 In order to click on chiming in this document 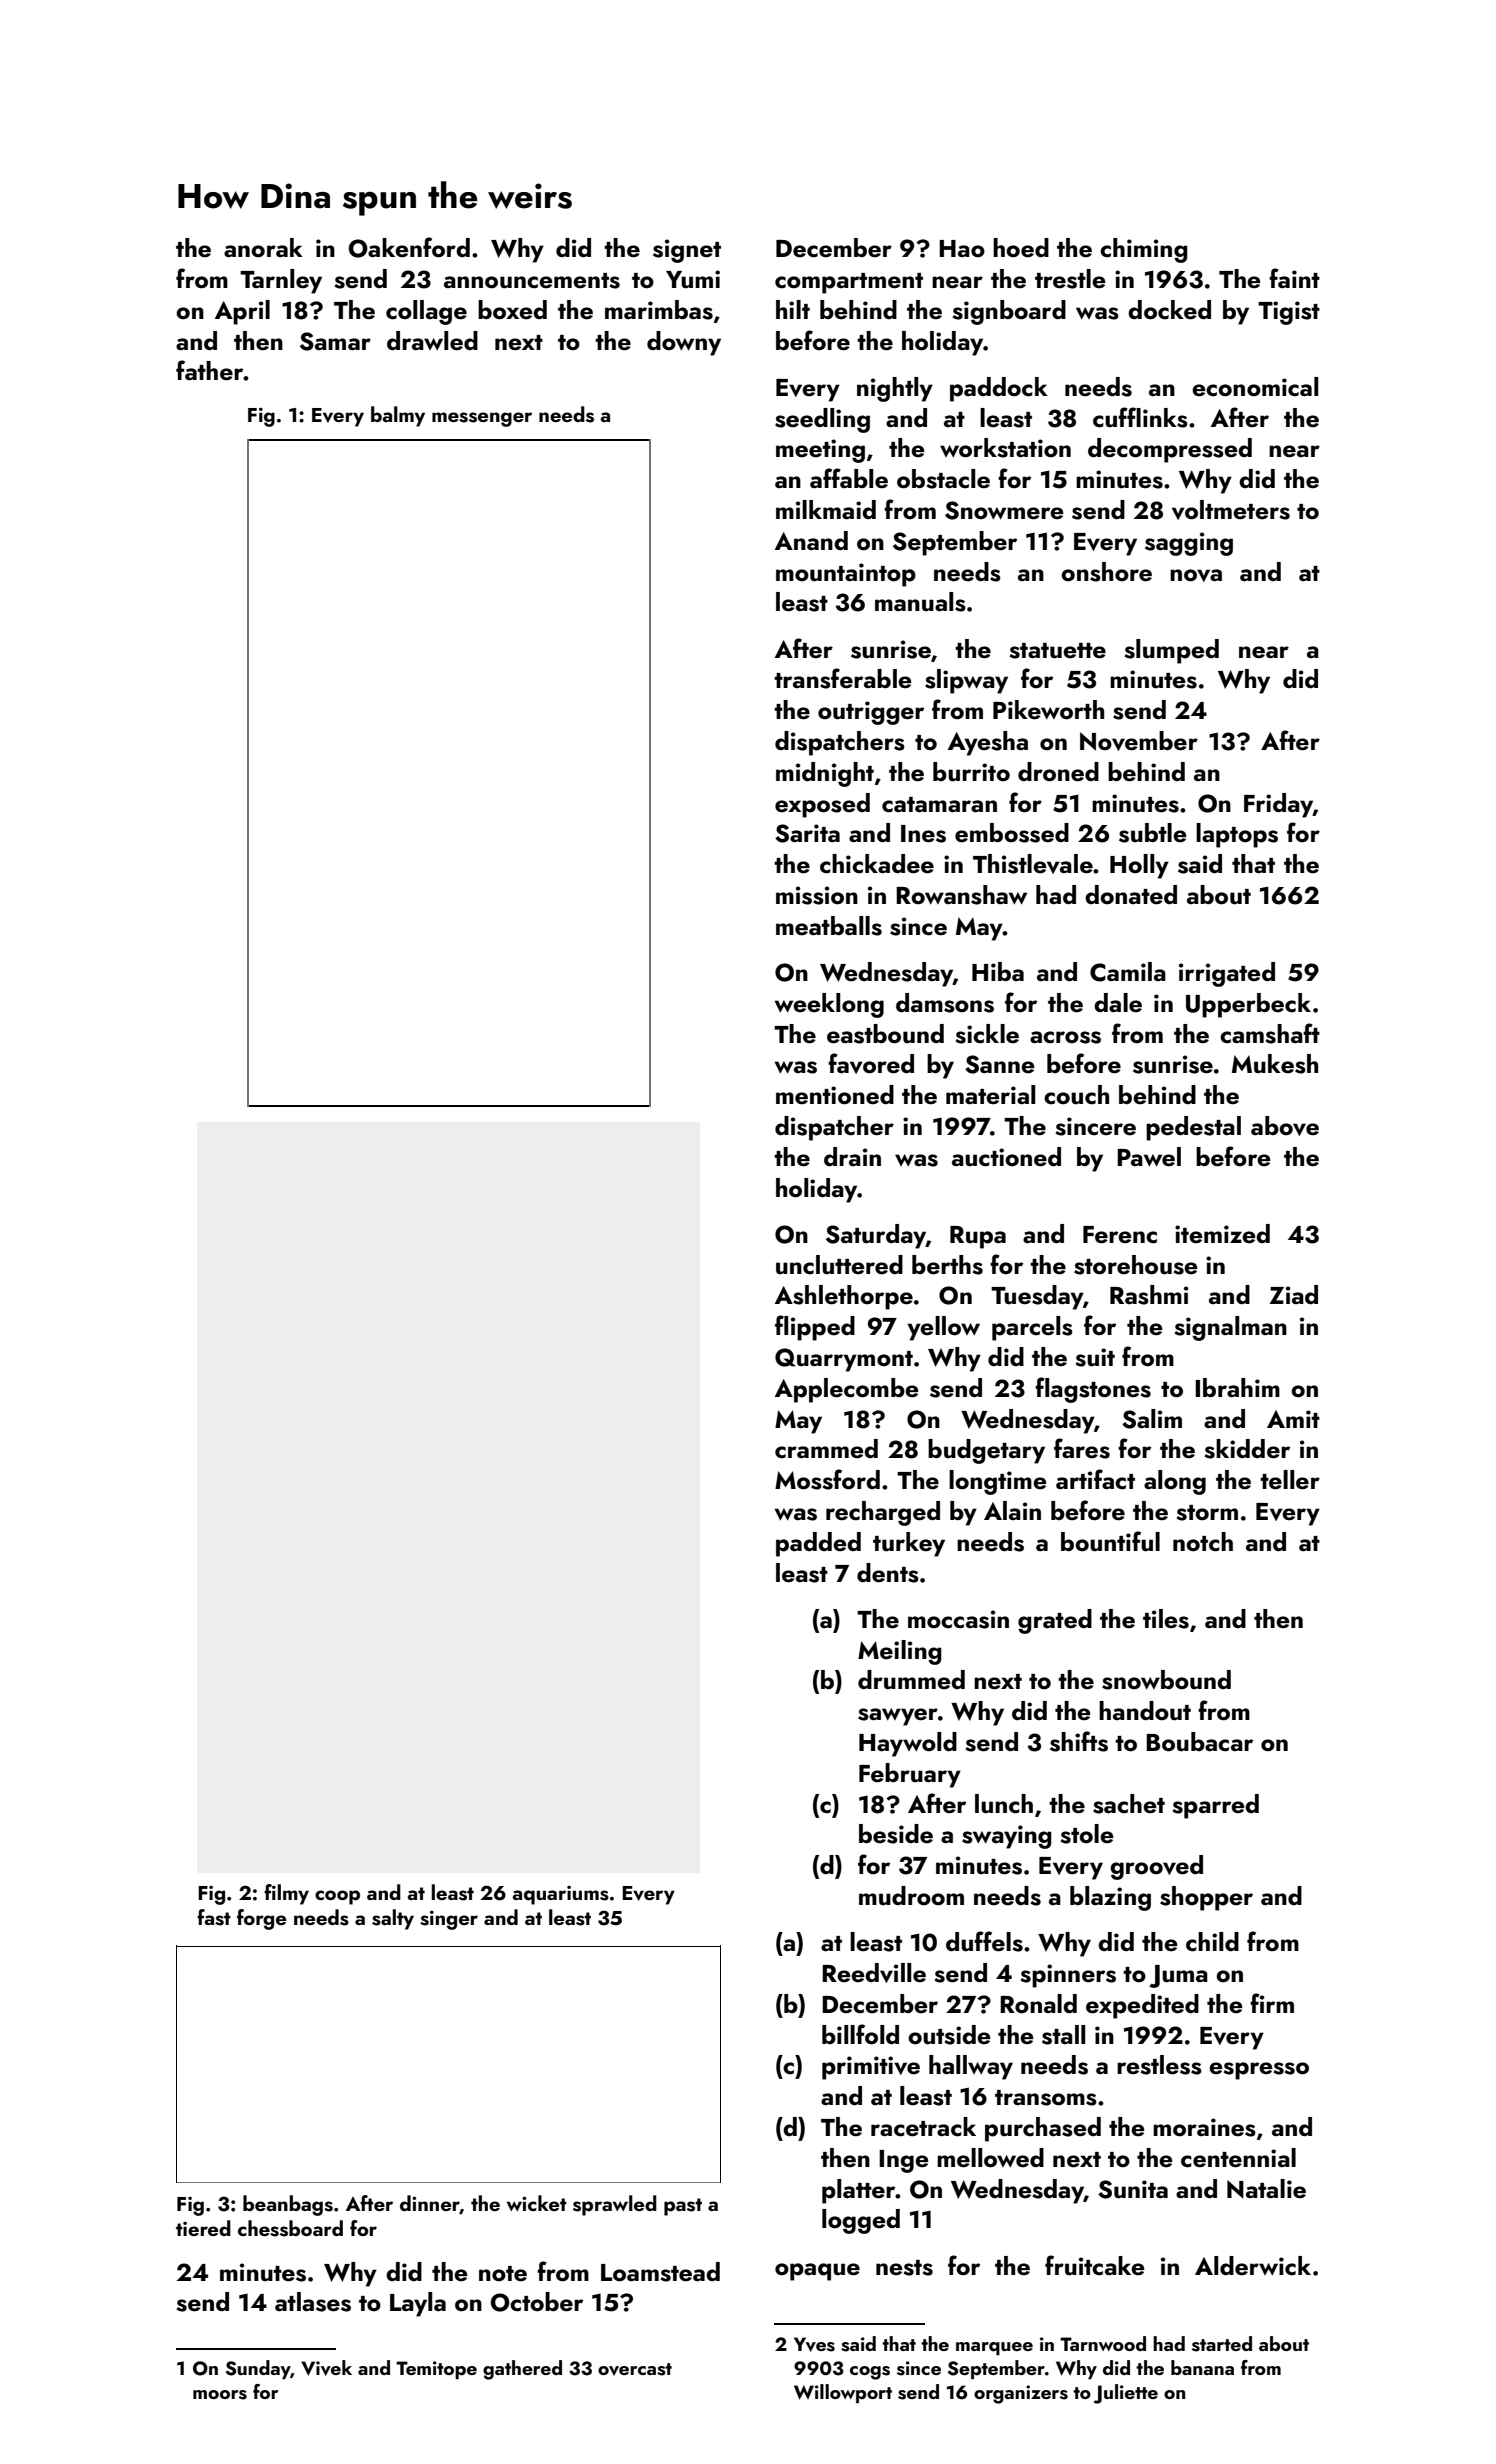, I will do `click(1144, 250)`.
